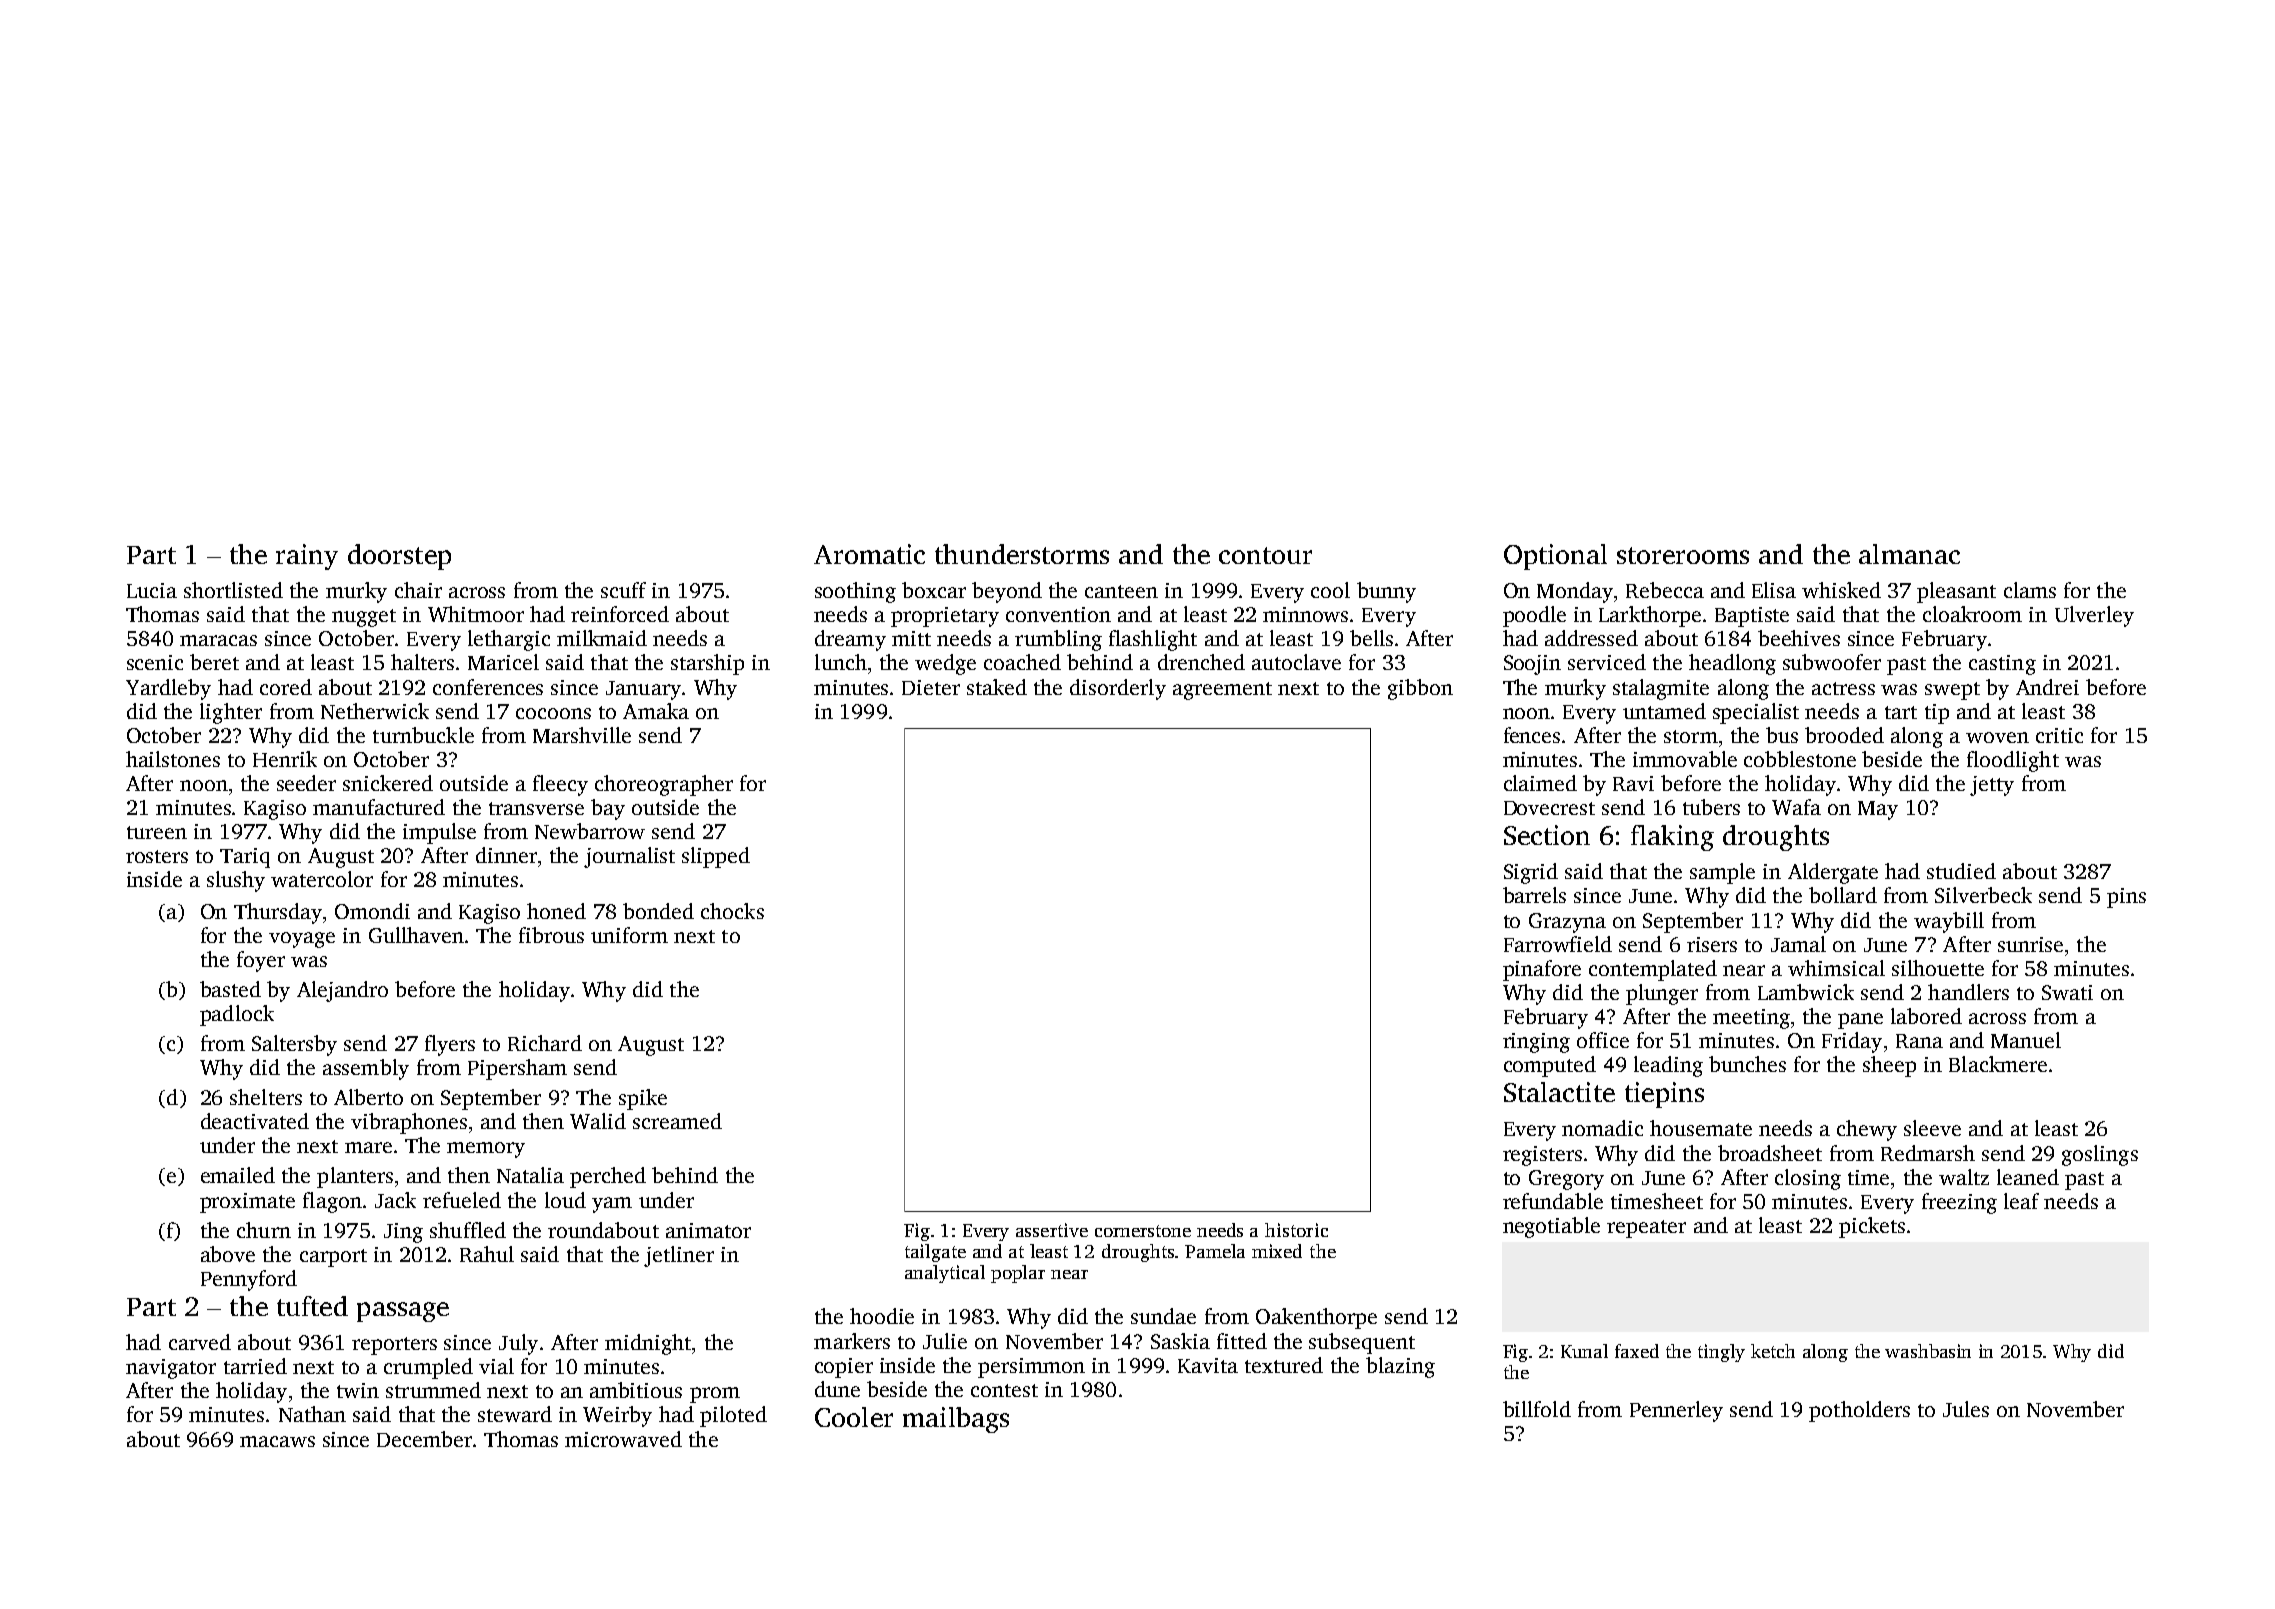 Image resolution: width=2275 pixels, height=1609 pixels. Describe the element at coordinates (617, 1416) in the screenshot. I see `Weirby` at that location.
